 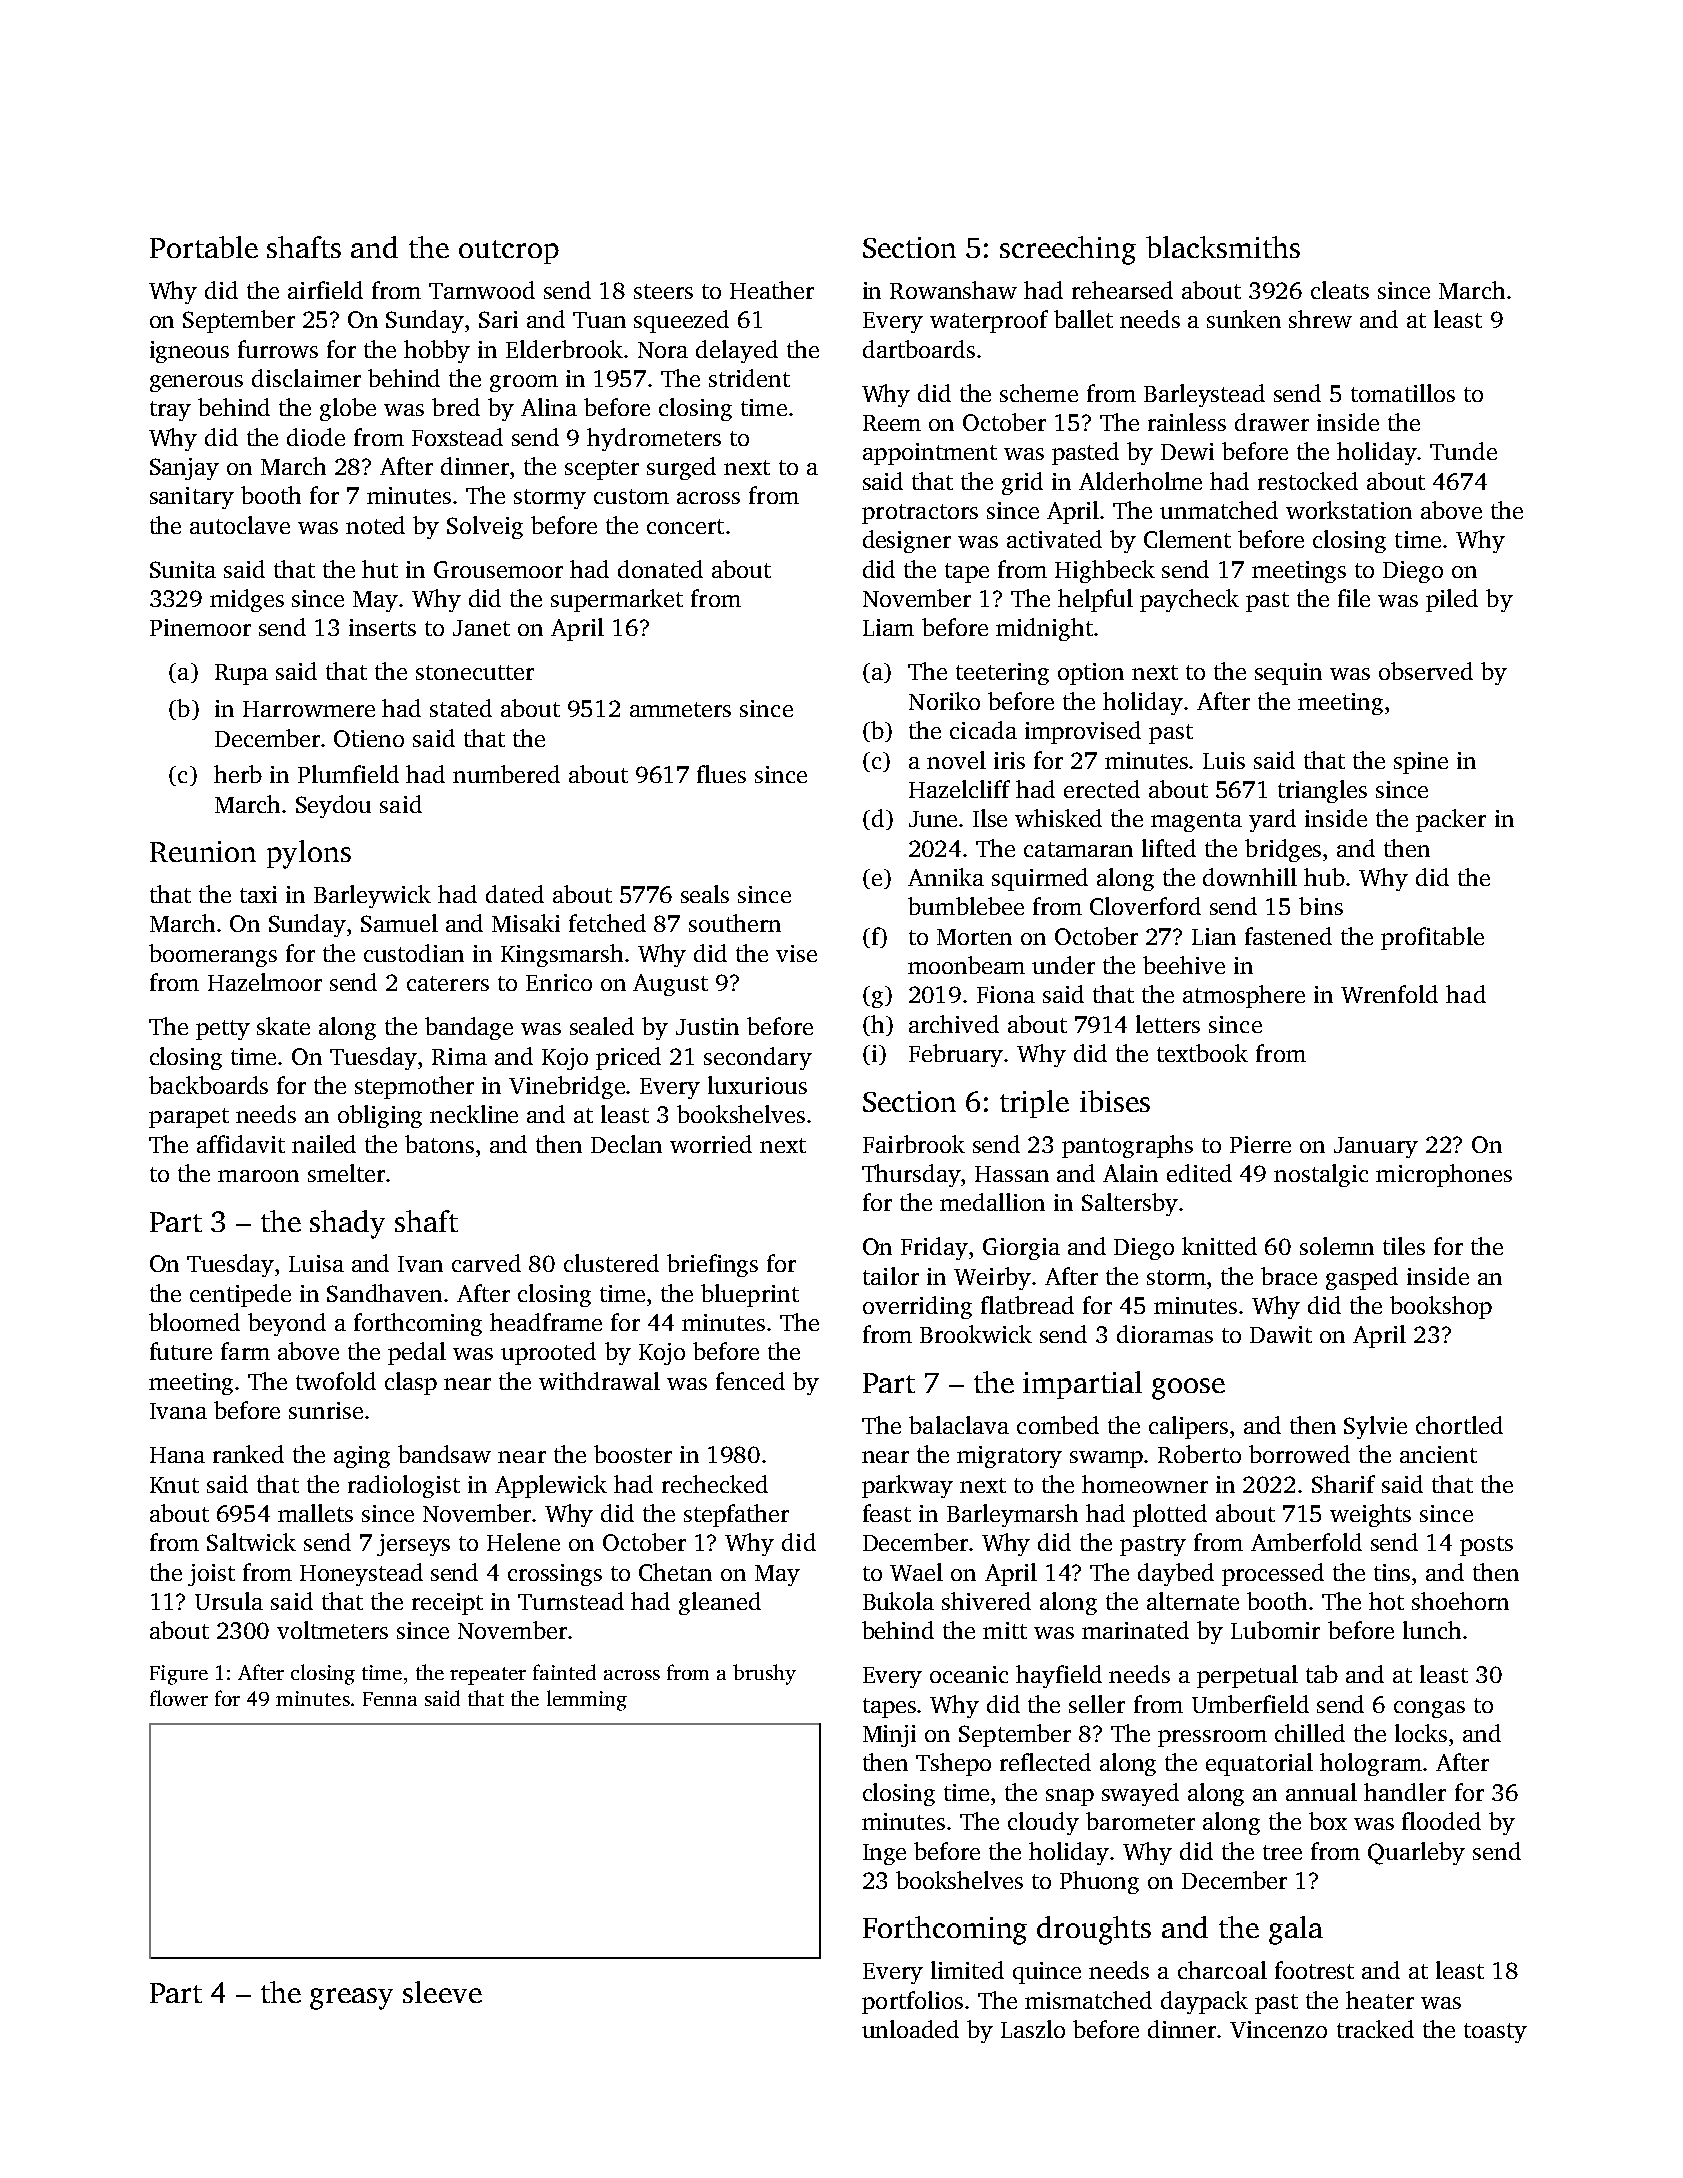 I want to click on posts, so click(x=1486, y=1546).
